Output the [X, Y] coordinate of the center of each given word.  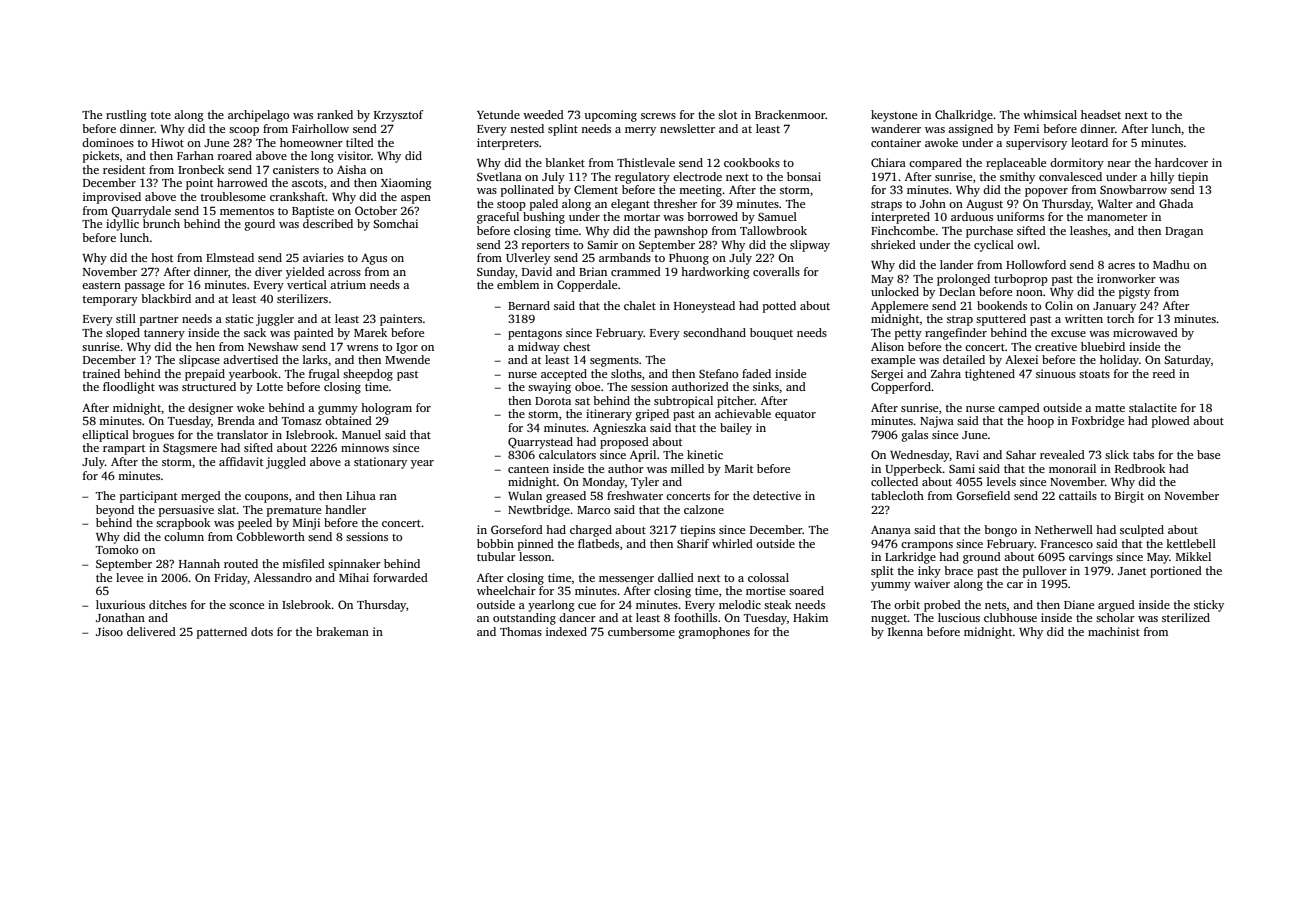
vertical [307, 284]
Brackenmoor [790, 114]
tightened [990, 375]
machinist [1114, 631]
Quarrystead [540, 443]
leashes [1089, 230]
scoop [244, 131]
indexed [566, 631]
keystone [894, 116]
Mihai [354, 577]
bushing [544, 218]
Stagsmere [190, 449]
